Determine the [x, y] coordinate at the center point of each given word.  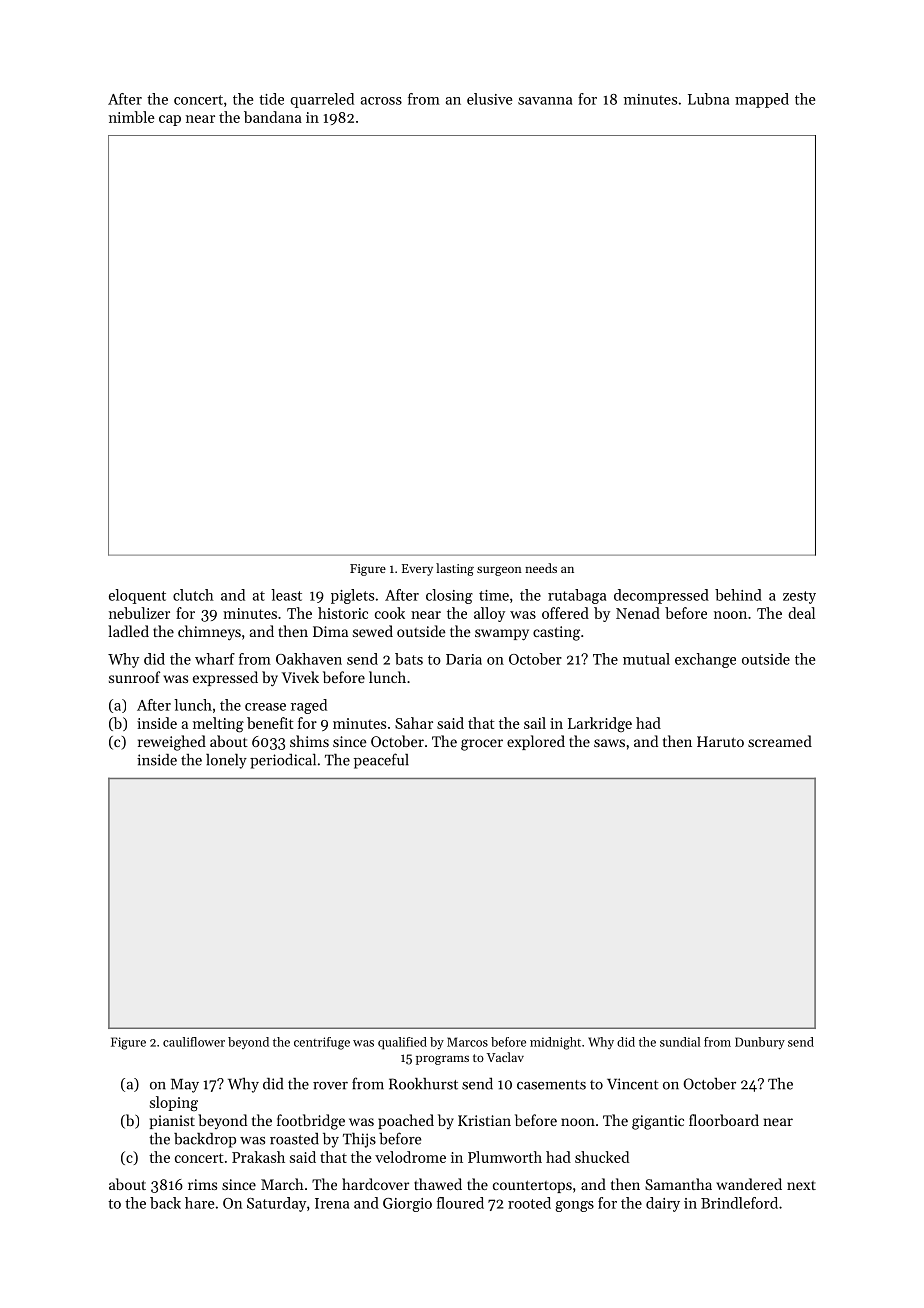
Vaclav [505, 1057]
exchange [705, 660]
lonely [226, 761]
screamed [780, 741]
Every [417, 570]
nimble [132, 117]
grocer [482, 745]
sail [535, 723]
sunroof [134, 677]
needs [541, 568]
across [381, 101]
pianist [172, 1122]
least [286, 595]
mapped [762, 100]
